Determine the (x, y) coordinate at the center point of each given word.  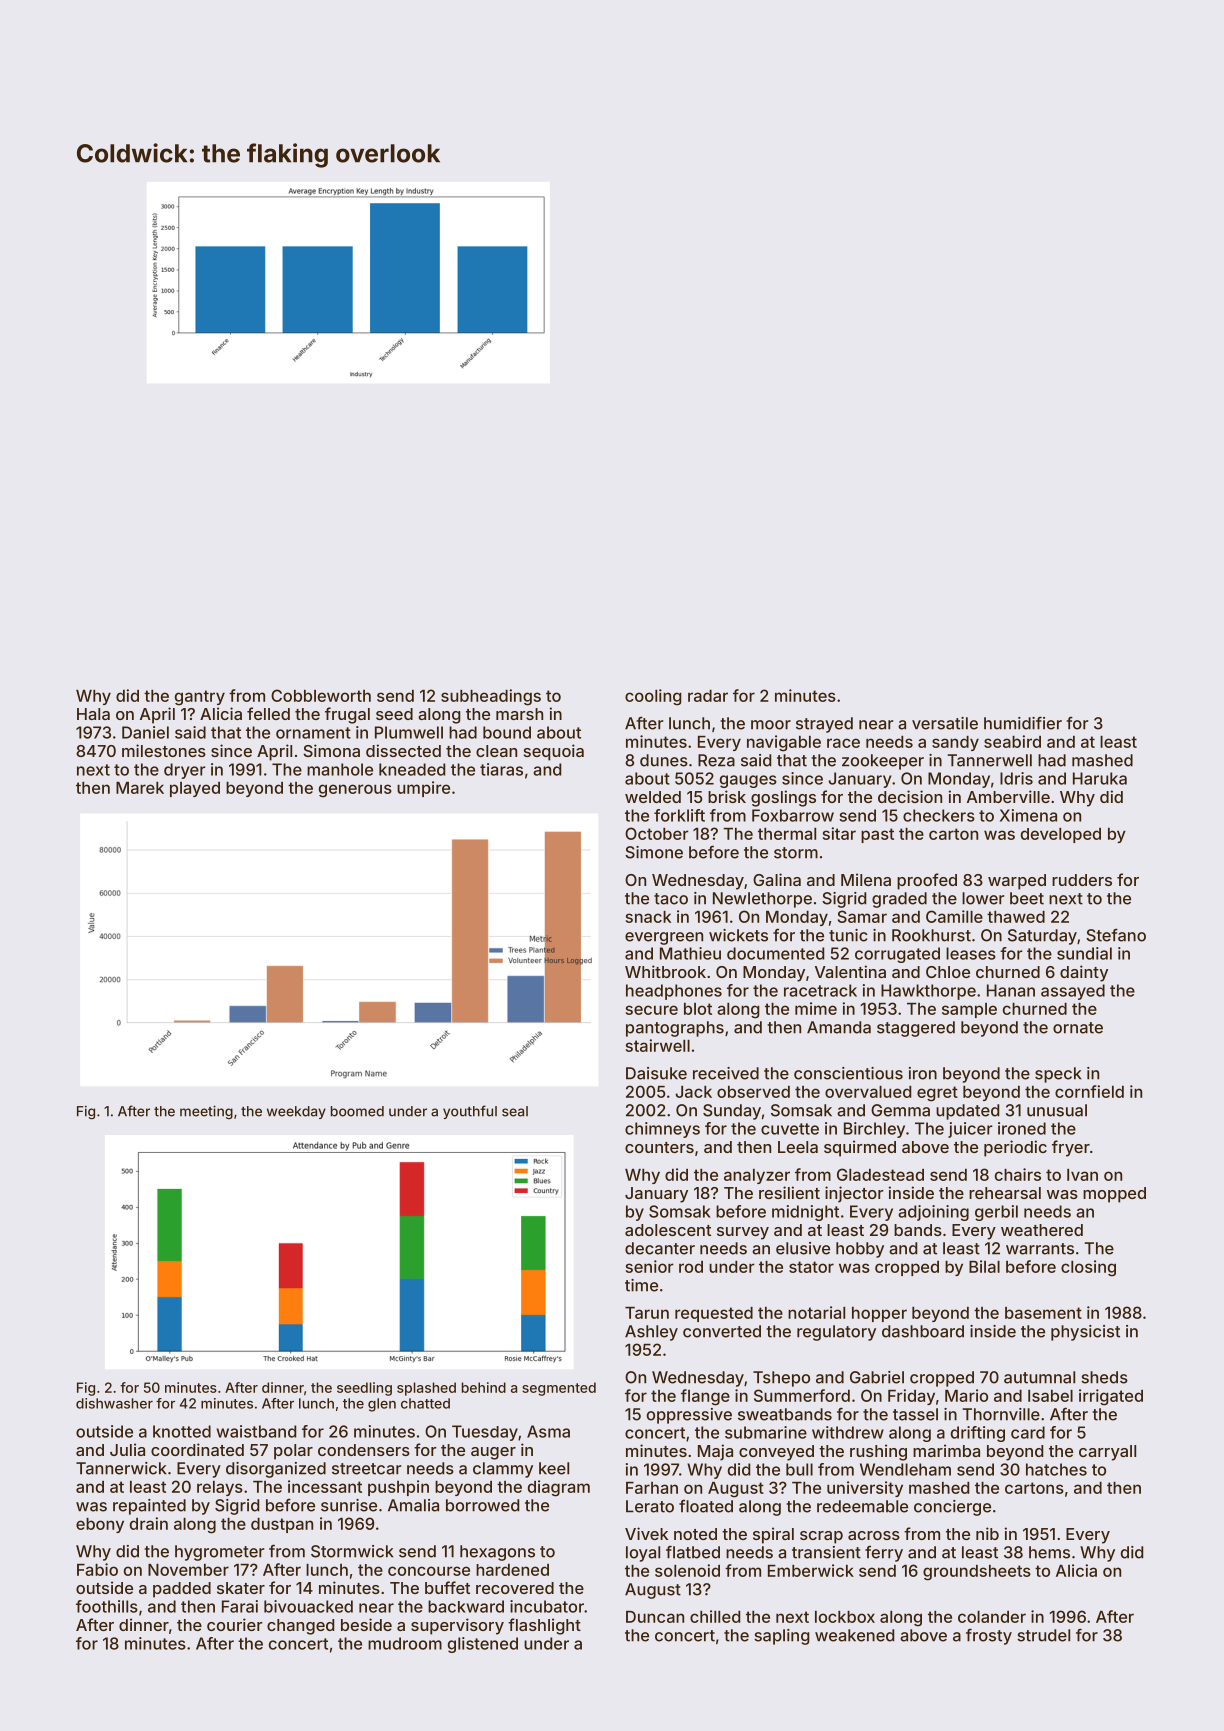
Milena (866, 879)
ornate (1078, 1028)
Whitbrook (665, 971)
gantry (200, 698)
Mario (966, 1395)
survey (743, 1233)
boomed (357, 1111)
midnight (805, 1213)
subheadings (491, 697)
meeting (206, 1112)
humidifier (1023, 723)
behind (484, 1387)
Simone (654, 852)
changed (300, 1627)
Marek (140, 788)
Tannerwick (121, 1468)
